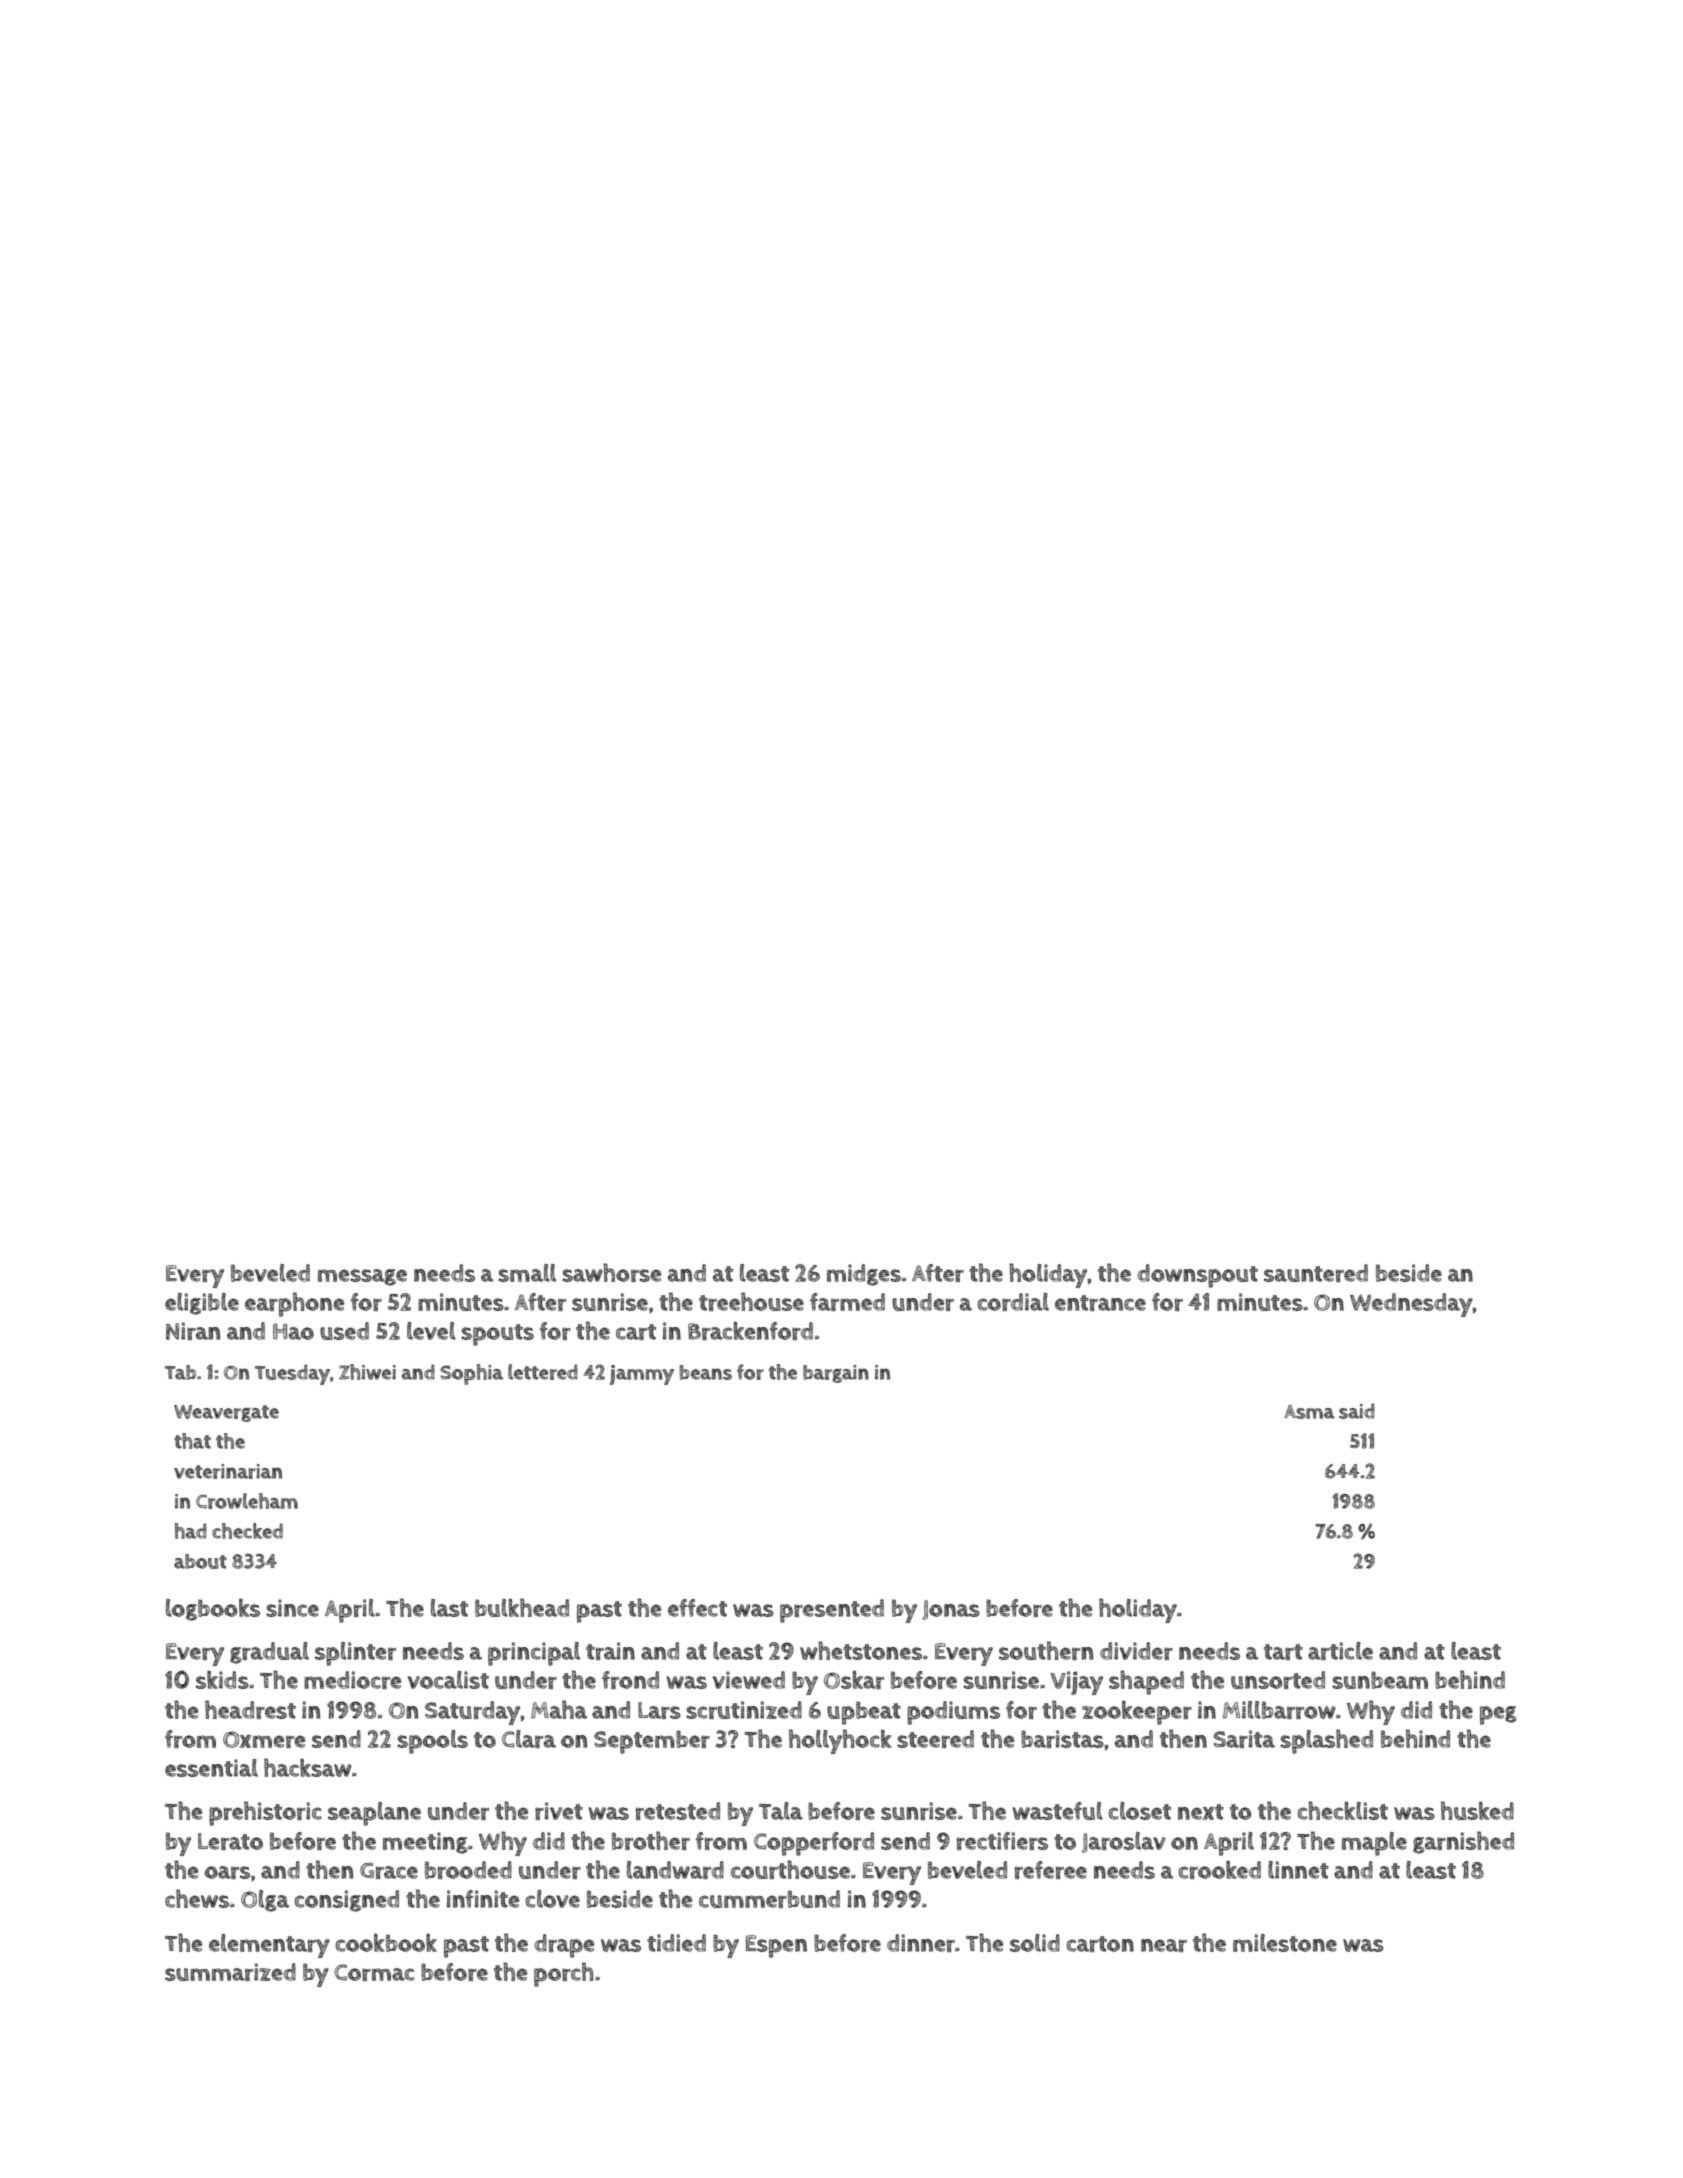 This page has width=1683, height=2178. What do you see at coordinates (1136, 1651) in the page?
I see `divider` at bounding box center [1136, 1651].
